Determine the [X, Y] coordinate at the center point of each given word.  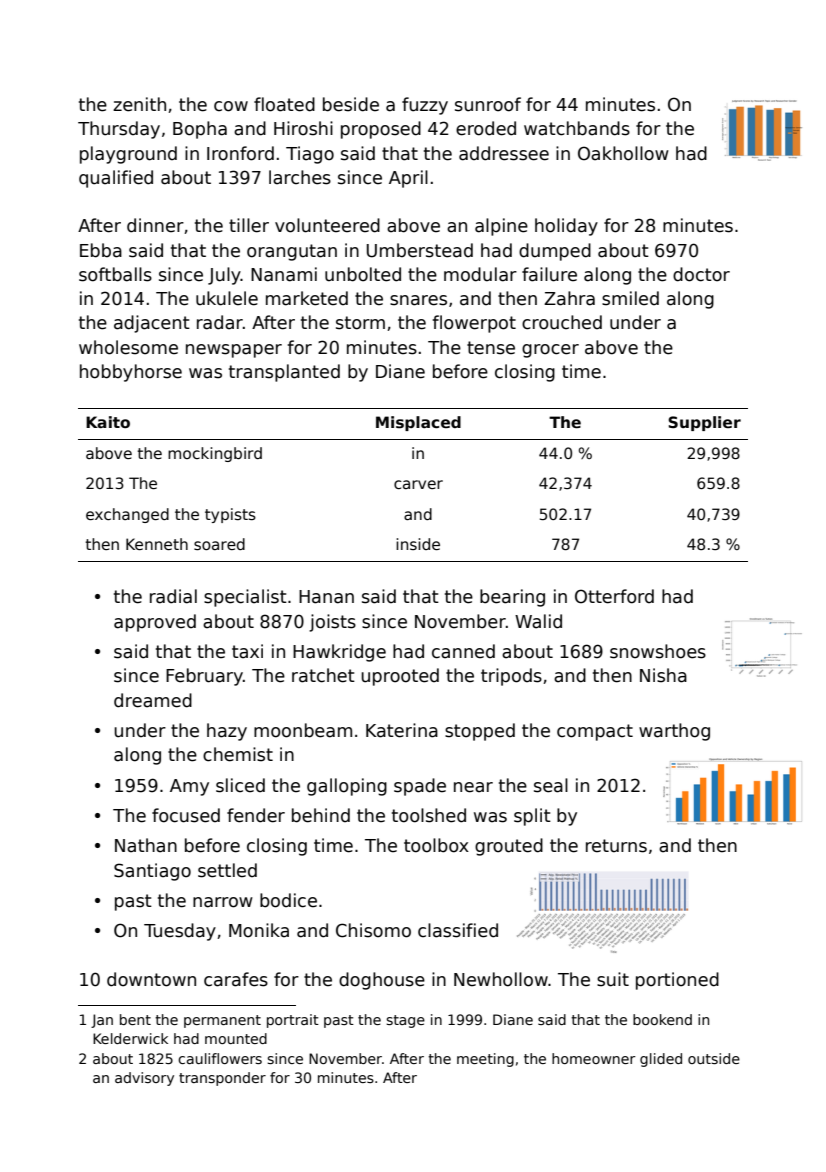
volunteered [327, 225]
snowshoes [658, 651]
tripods [511, 677]
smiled [630, 298]
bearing [512, 598]
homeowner [594, 1058]
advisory [144, 1079]
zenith [139, 104]
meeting [485, 1060]
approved [155, 623]
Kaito [108, 422]
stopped [480, 732]
